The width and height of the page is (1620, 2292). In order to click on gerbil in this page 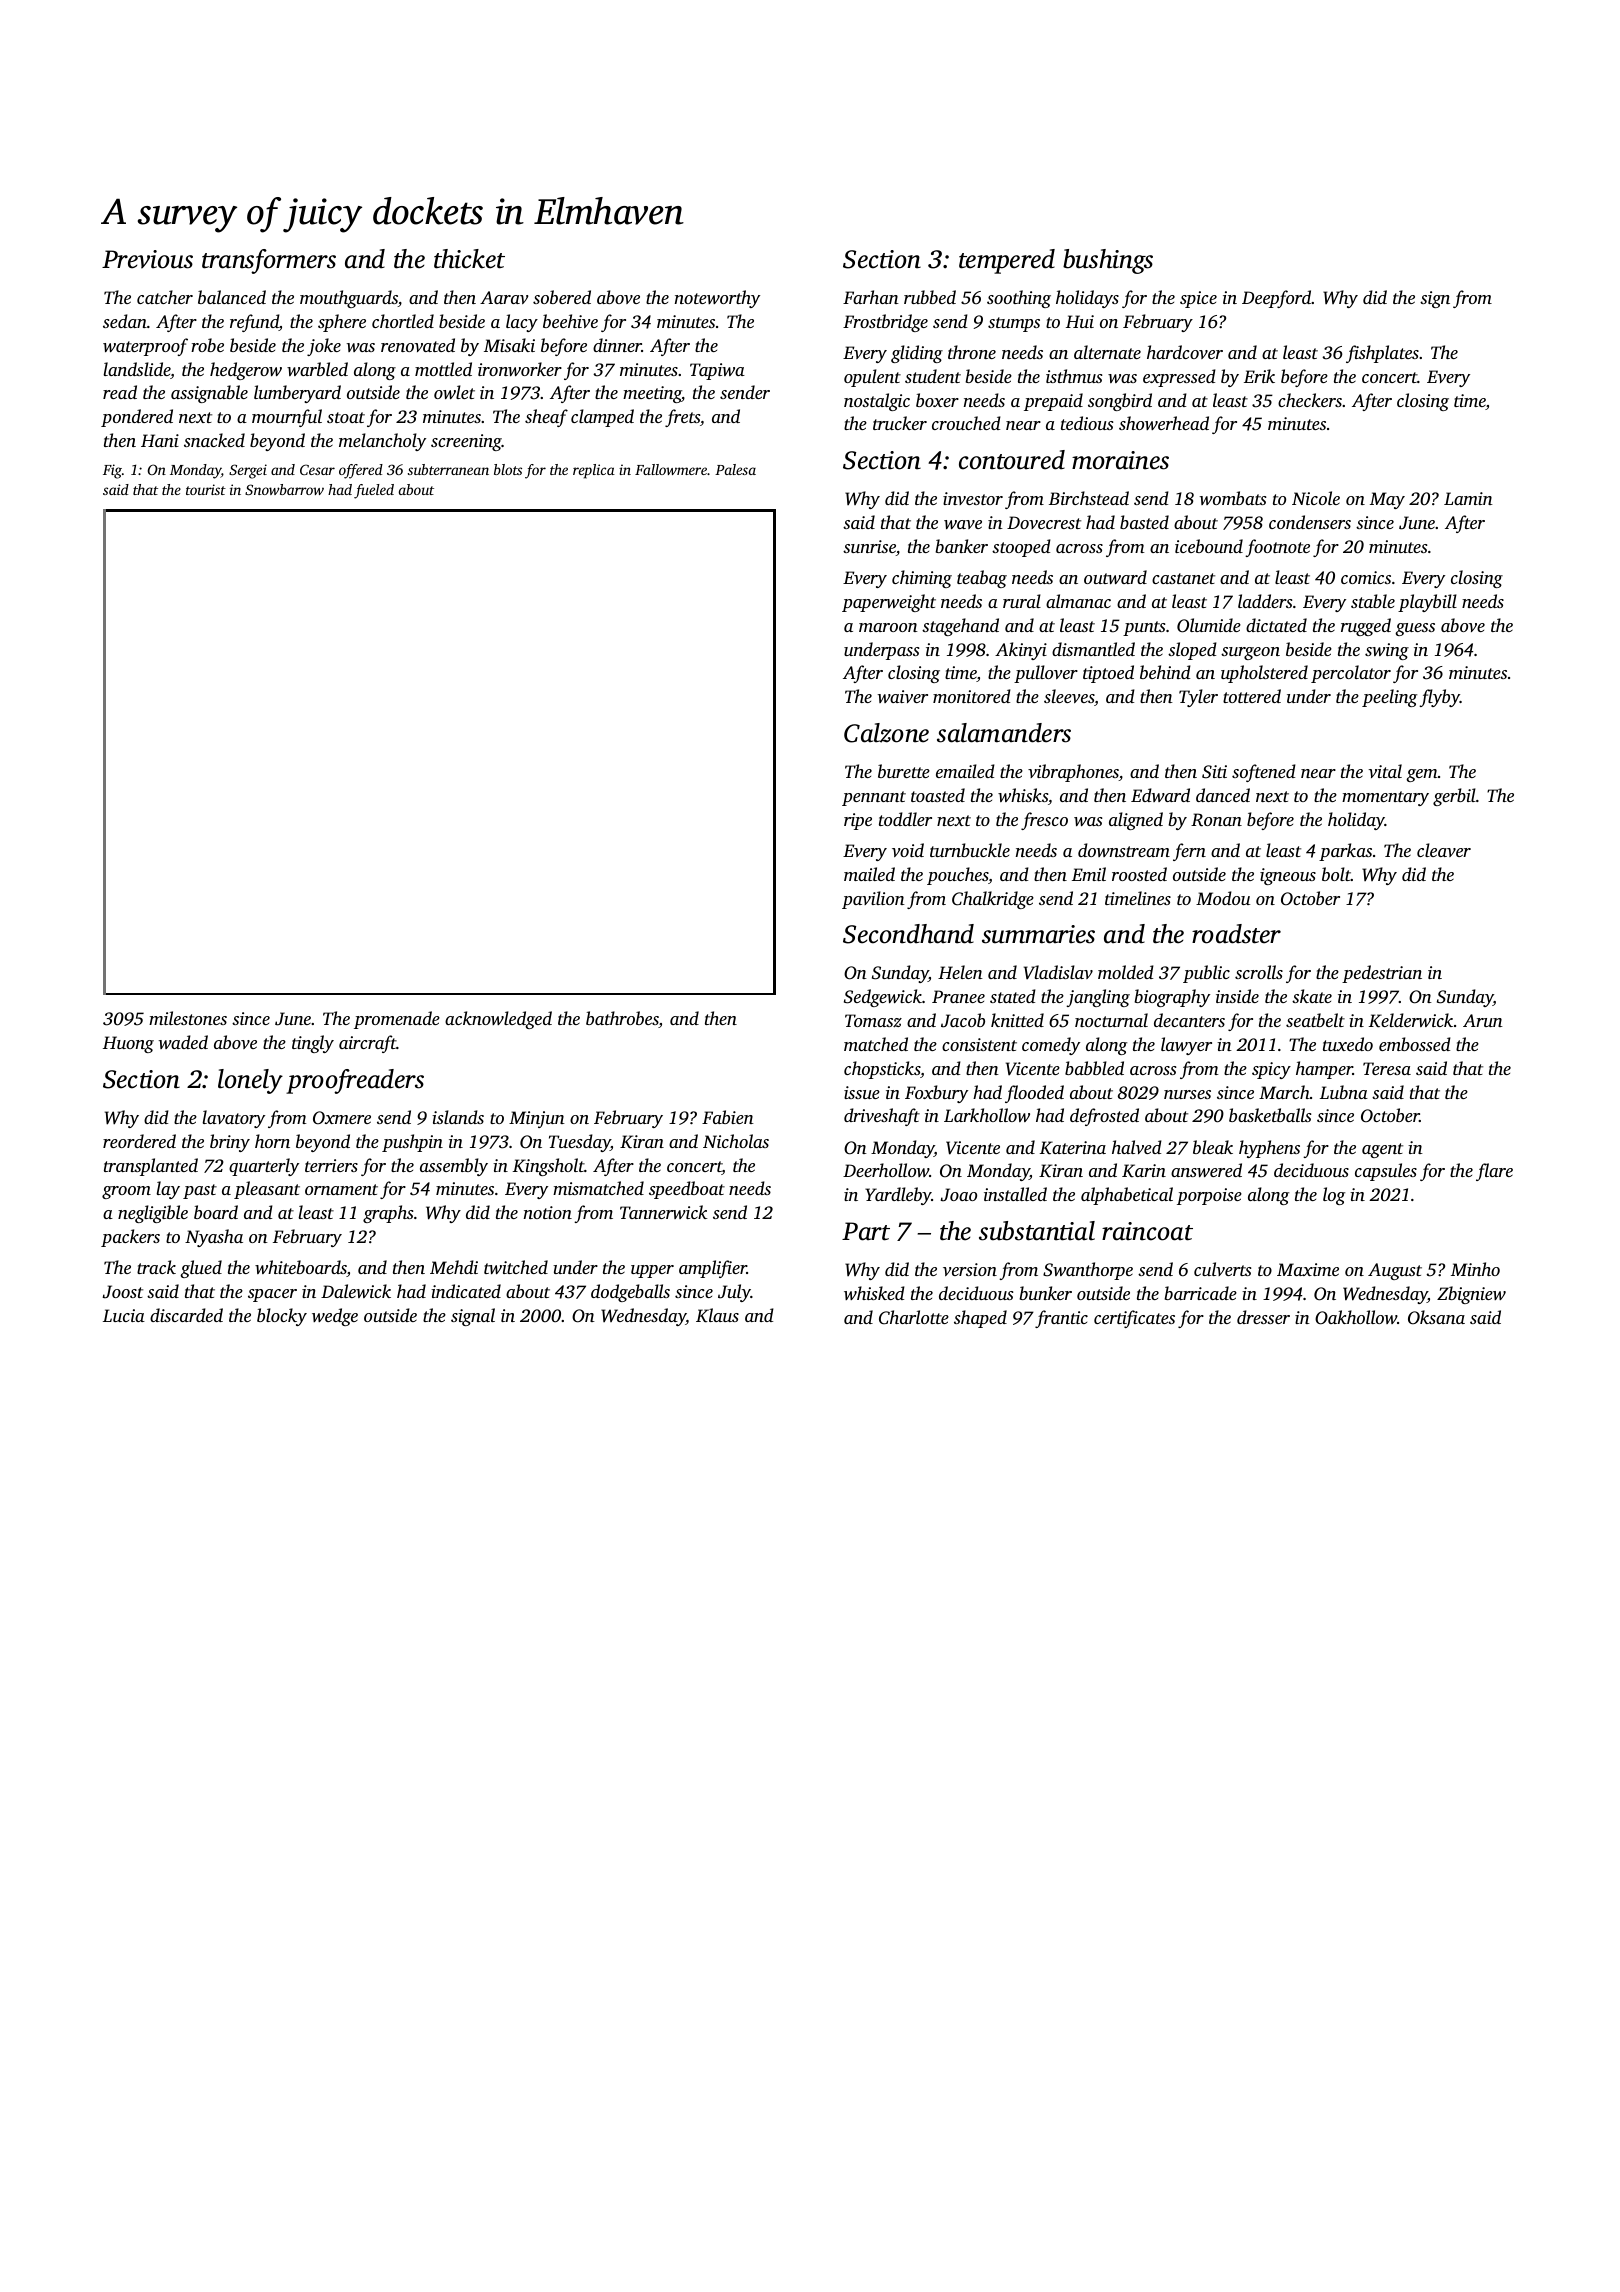, I will do `click(1454, 797)`.
